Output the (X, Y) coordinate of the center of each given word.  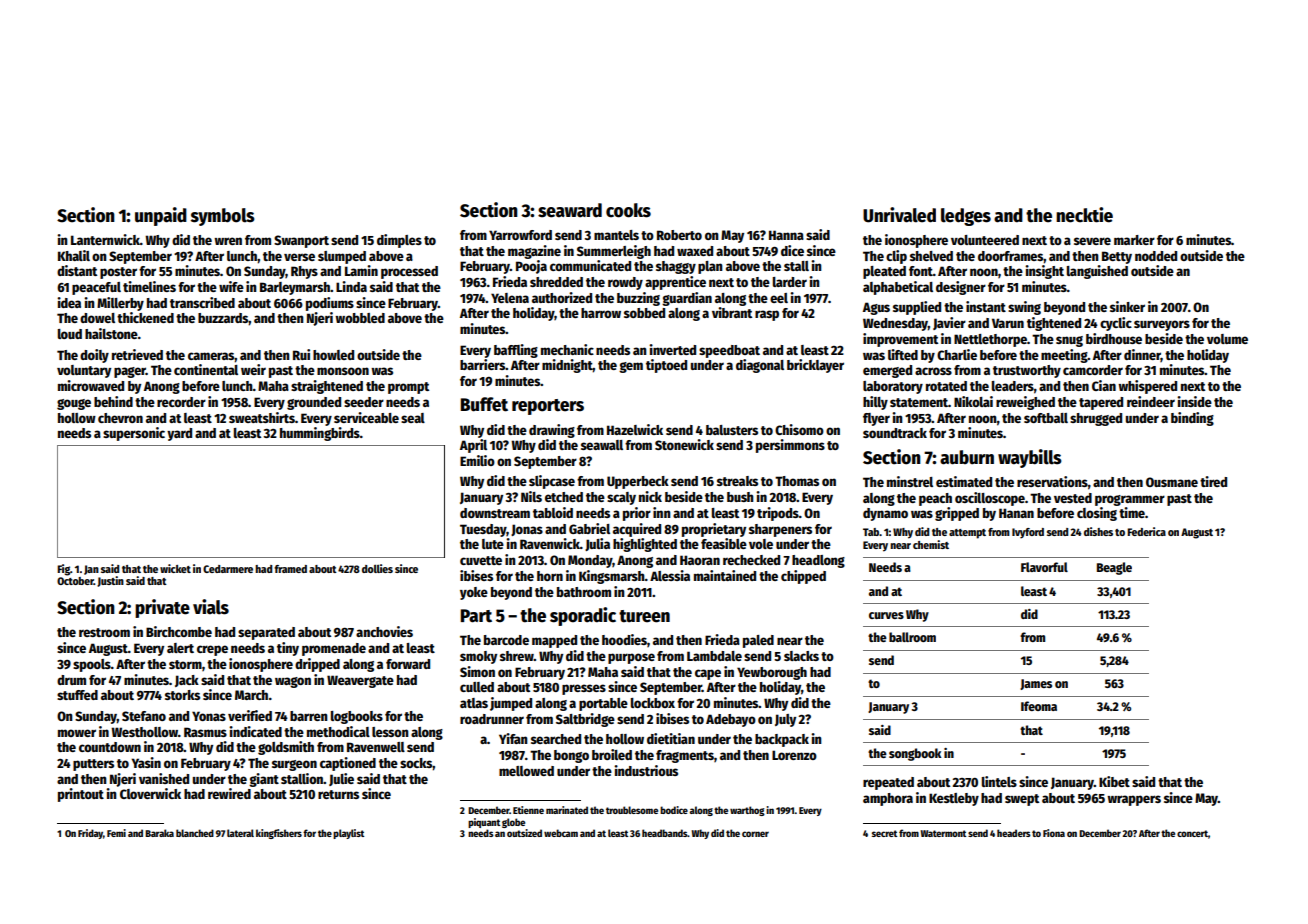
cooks (628, 210)
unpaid (161, 216)
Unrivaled (899, 215)
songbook (915, 754)
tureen (644, 616)
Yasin (146, 762)
